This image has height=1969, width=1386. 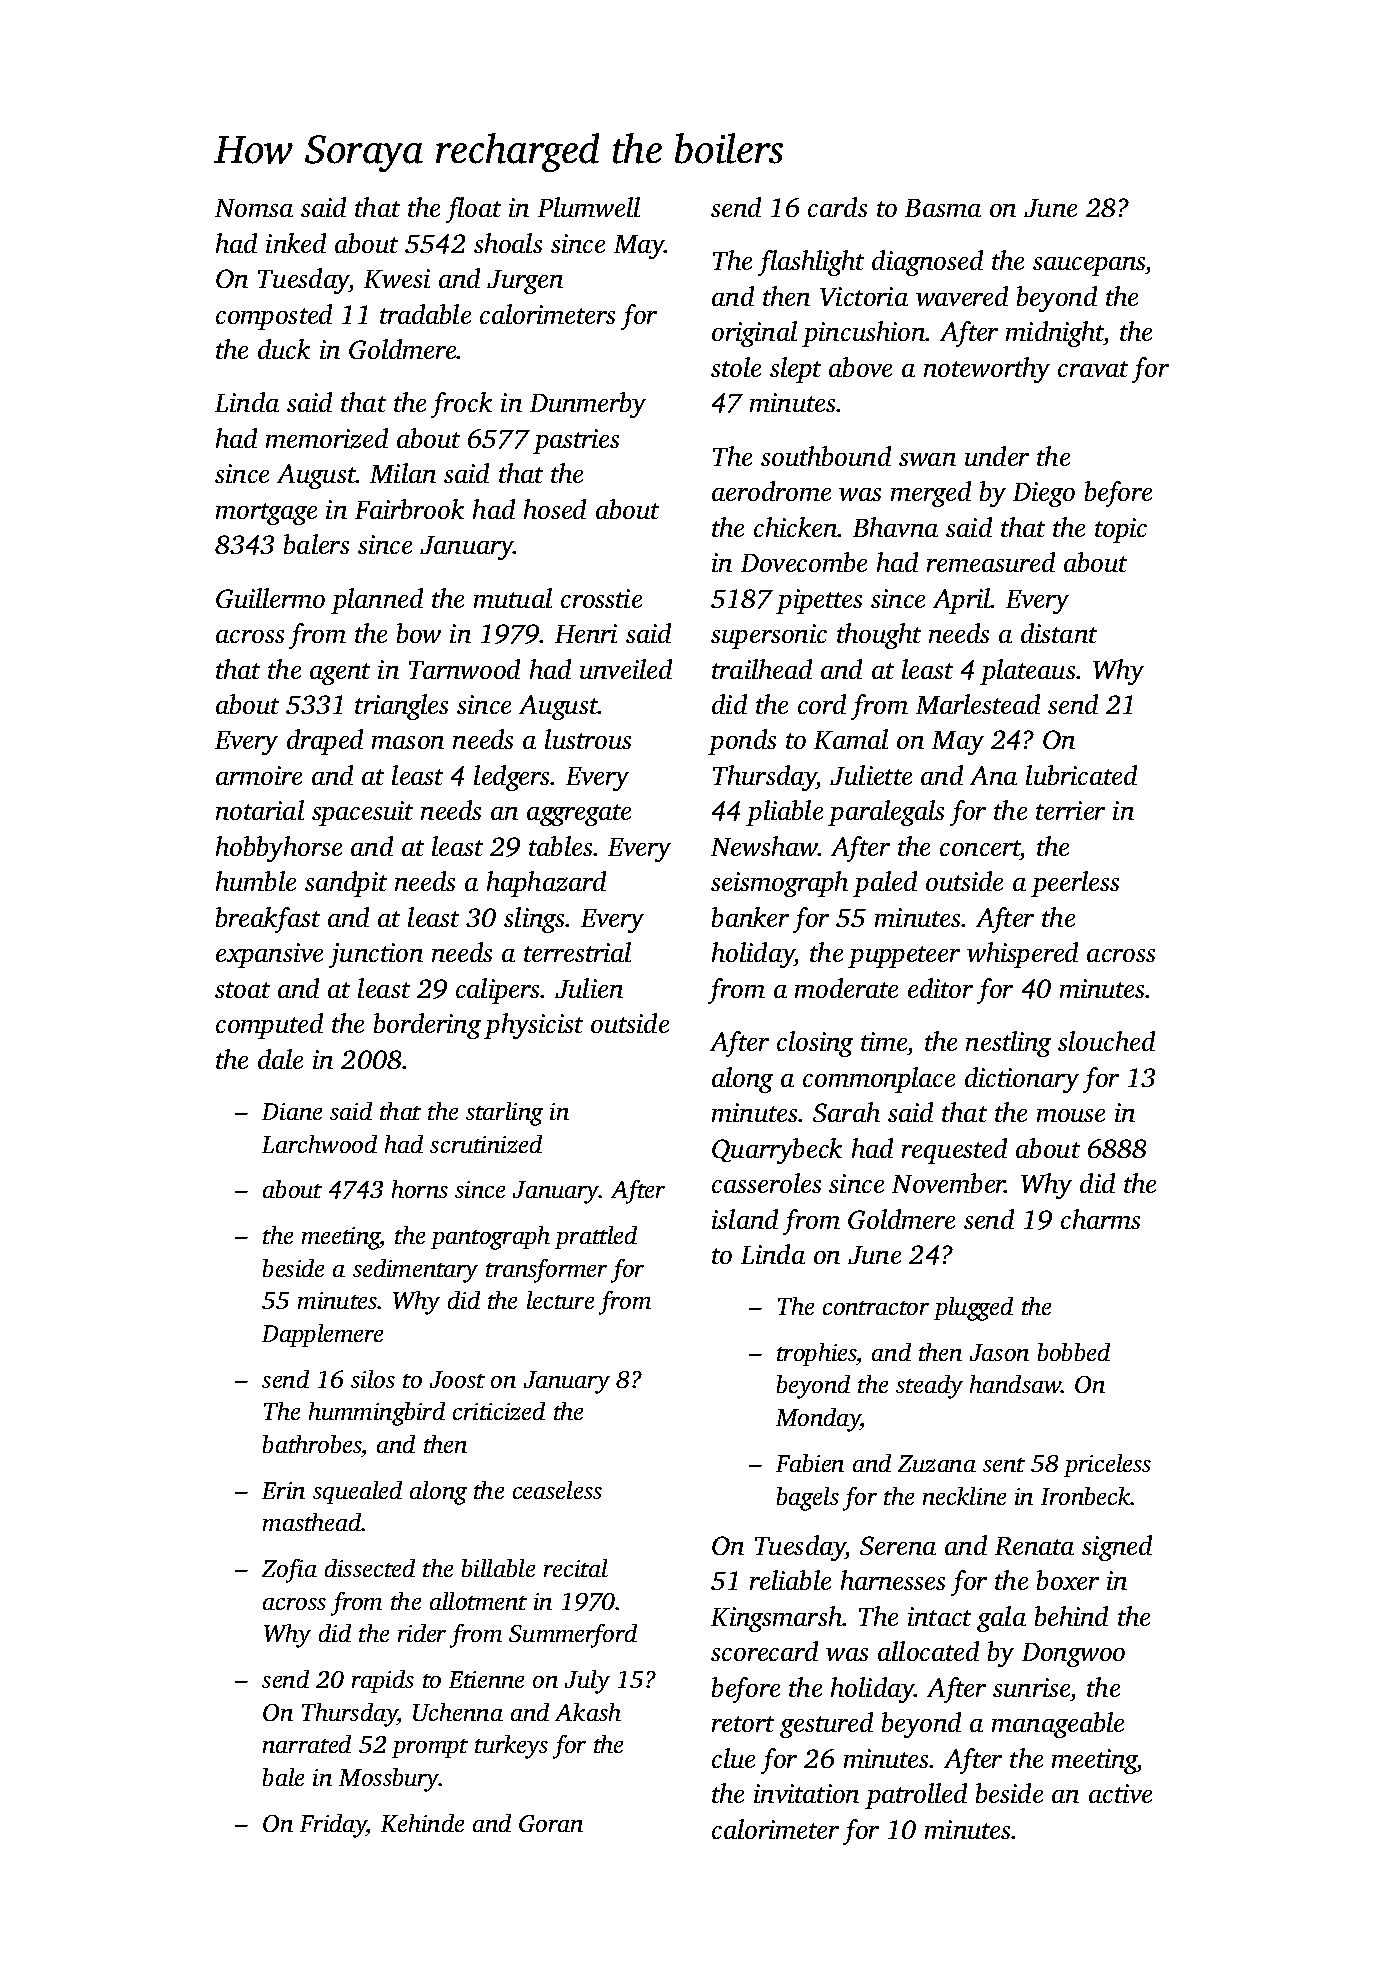 I want to click on humble, so click(x=256, y=881).
